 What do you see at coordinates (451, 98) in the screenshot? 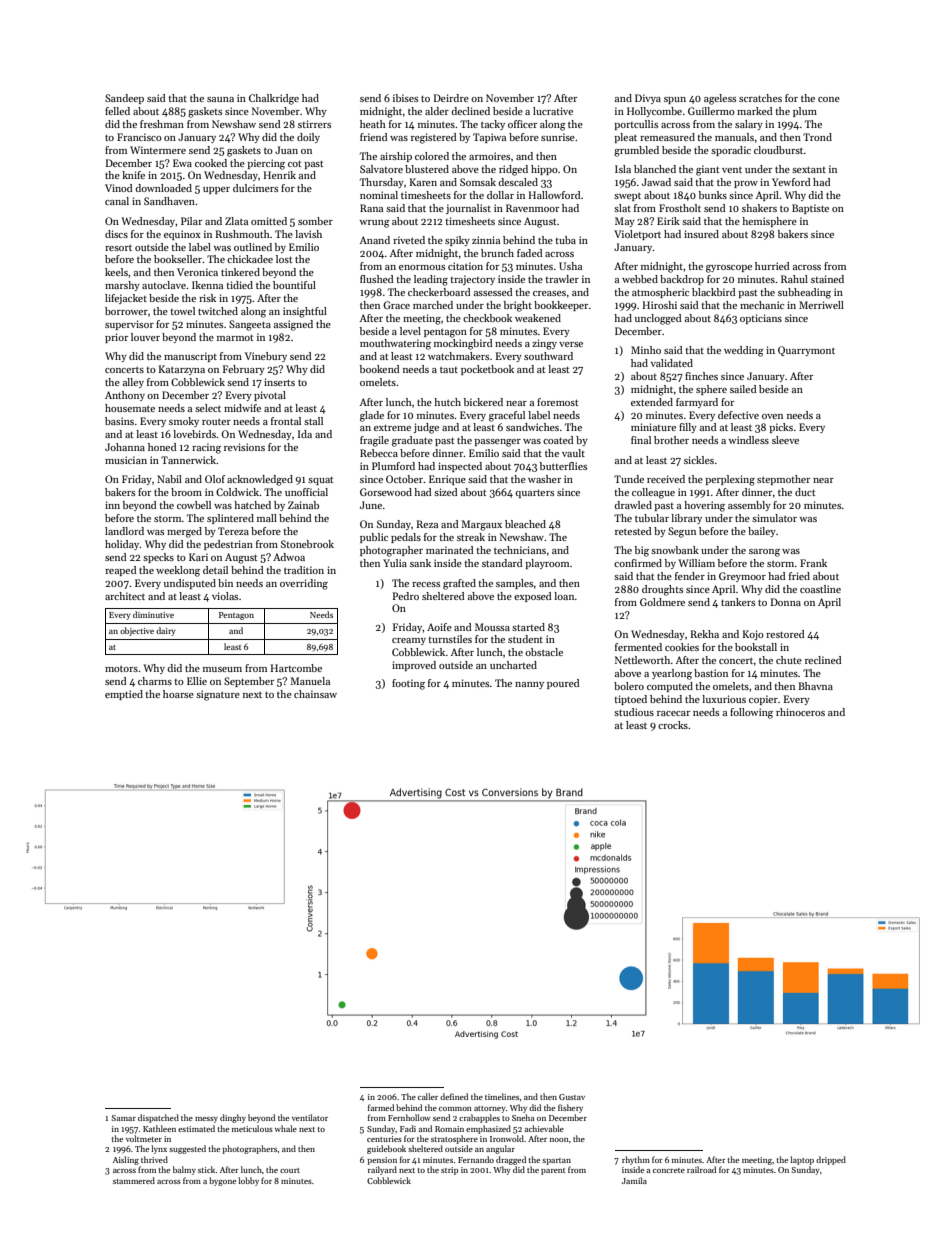
I see `Deirdre` at bounding box center [451, 98].
